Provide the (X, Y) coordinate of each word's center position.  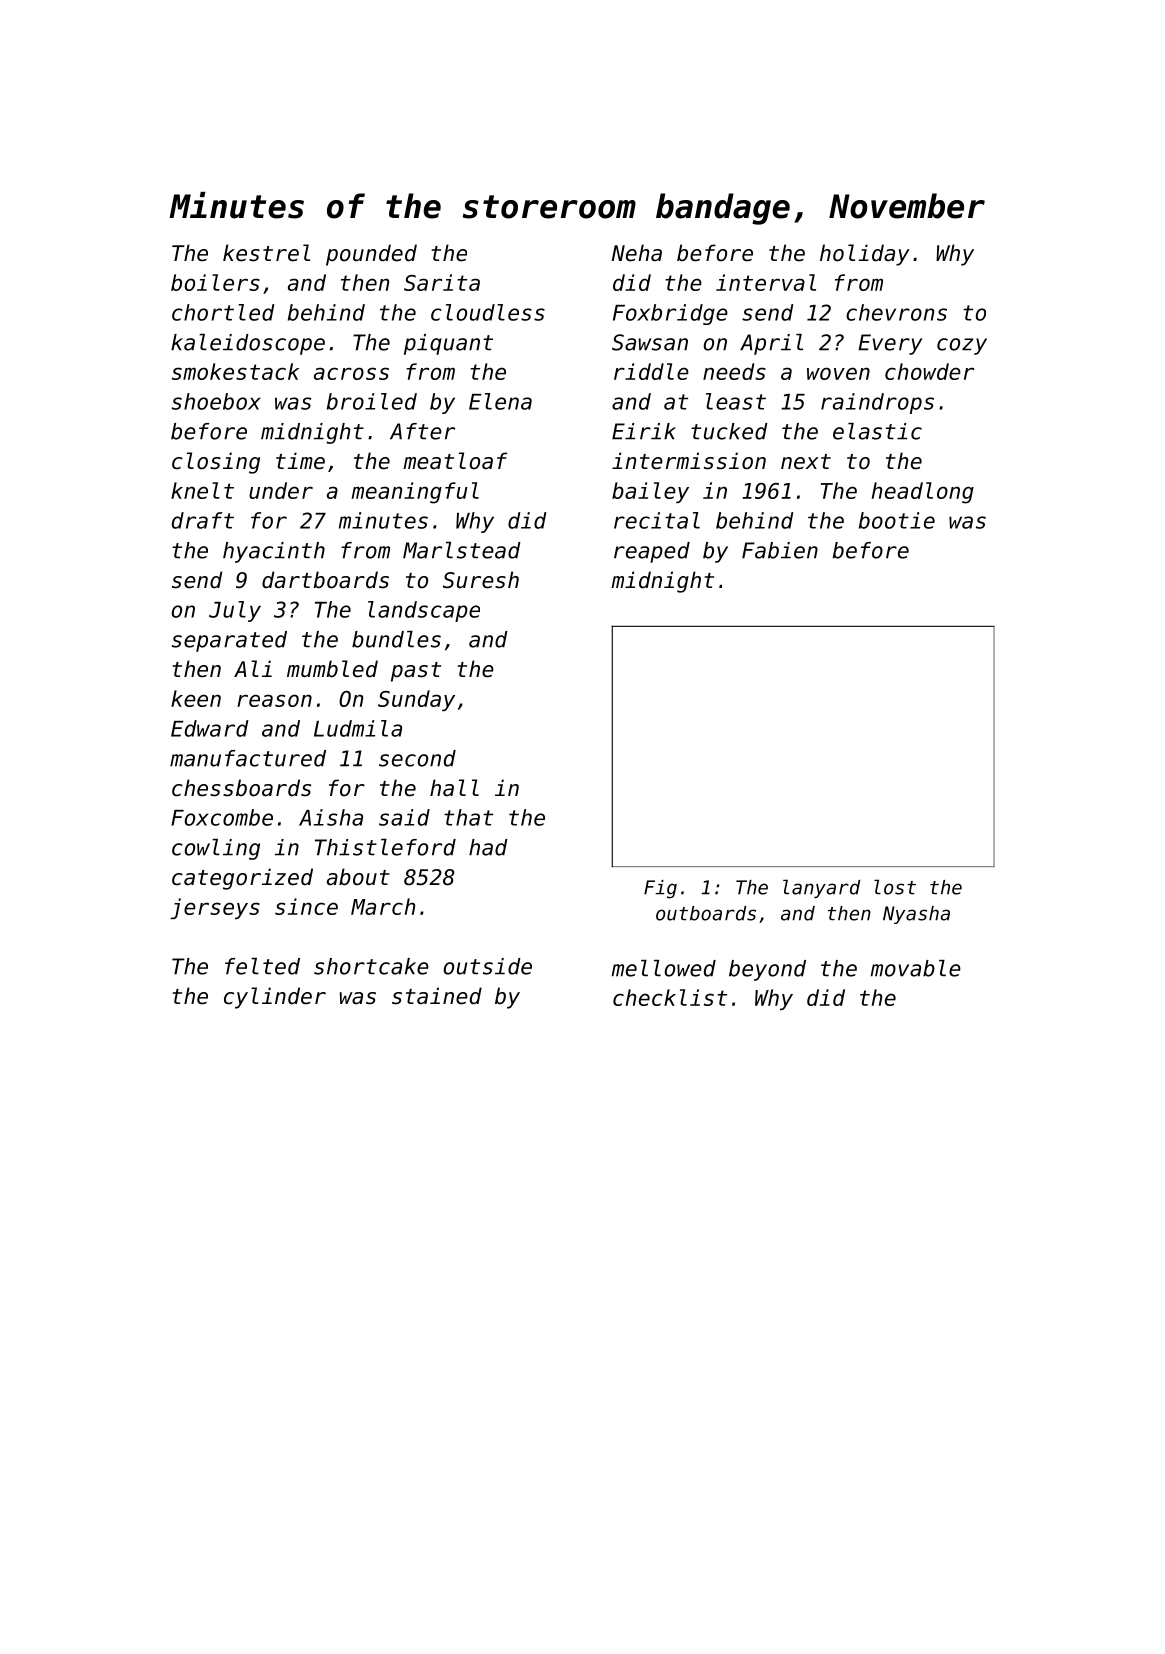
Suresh (481, 580)
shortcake (371, 966)
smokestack (235, 371)
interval (766, 282)
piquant (448, 344)
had (488, 847)
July (235, 611)
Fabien (780, 550)
